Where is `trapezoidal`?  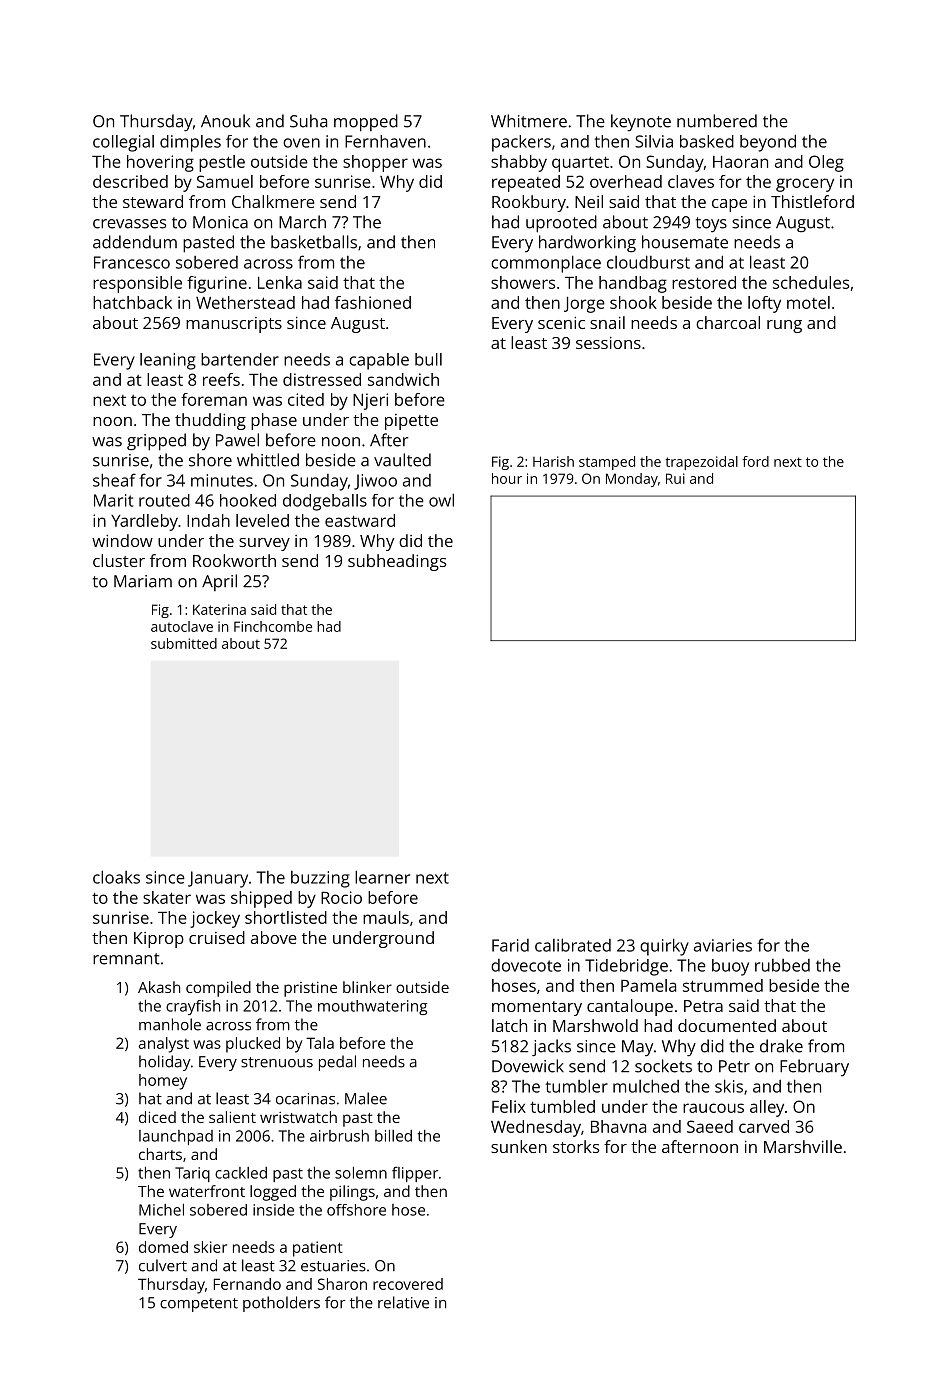
trapezoidal is located at coordinates (701, 463).
